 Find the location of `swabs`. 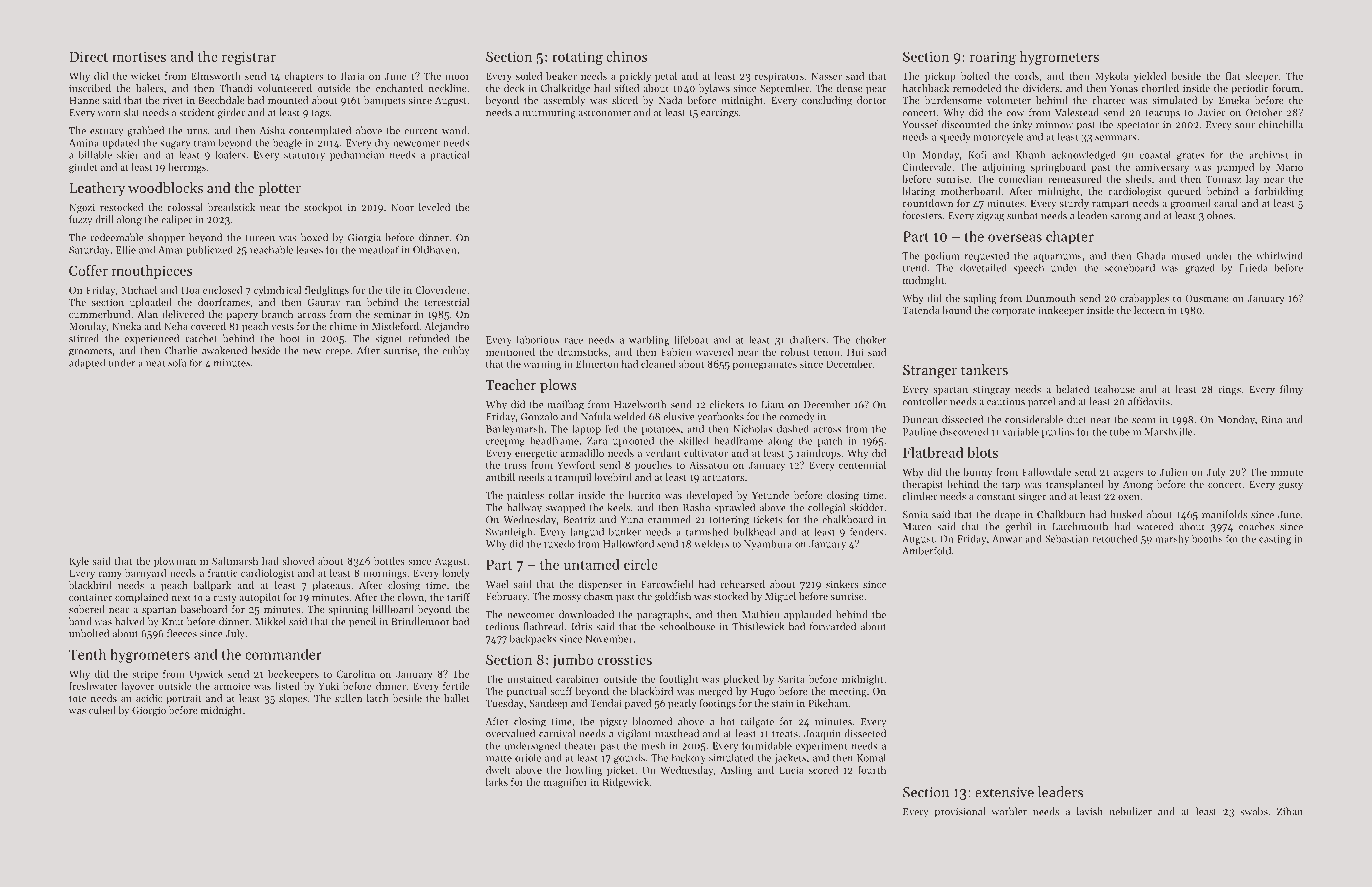

swabs is located at coordinates (1254, 811).
